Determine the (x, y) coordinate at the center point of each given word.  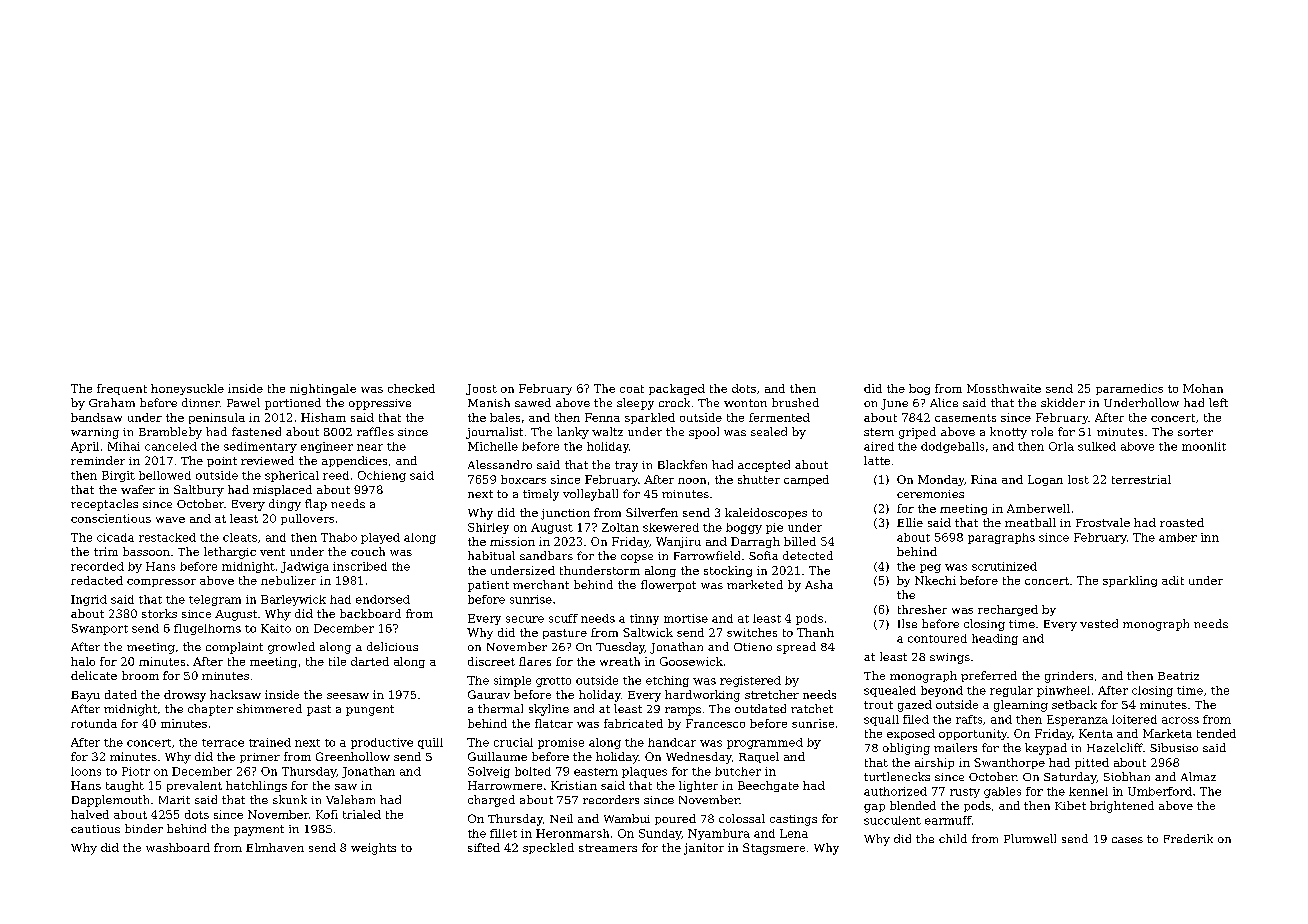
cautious (95, 829)
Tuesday (620, 648)
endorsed (383, 599)
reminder (98, 460)
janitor (704, 849)
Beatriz (1178, 676)
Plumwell (1030, 838)
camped (806, 480)
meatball (1030, 522)
